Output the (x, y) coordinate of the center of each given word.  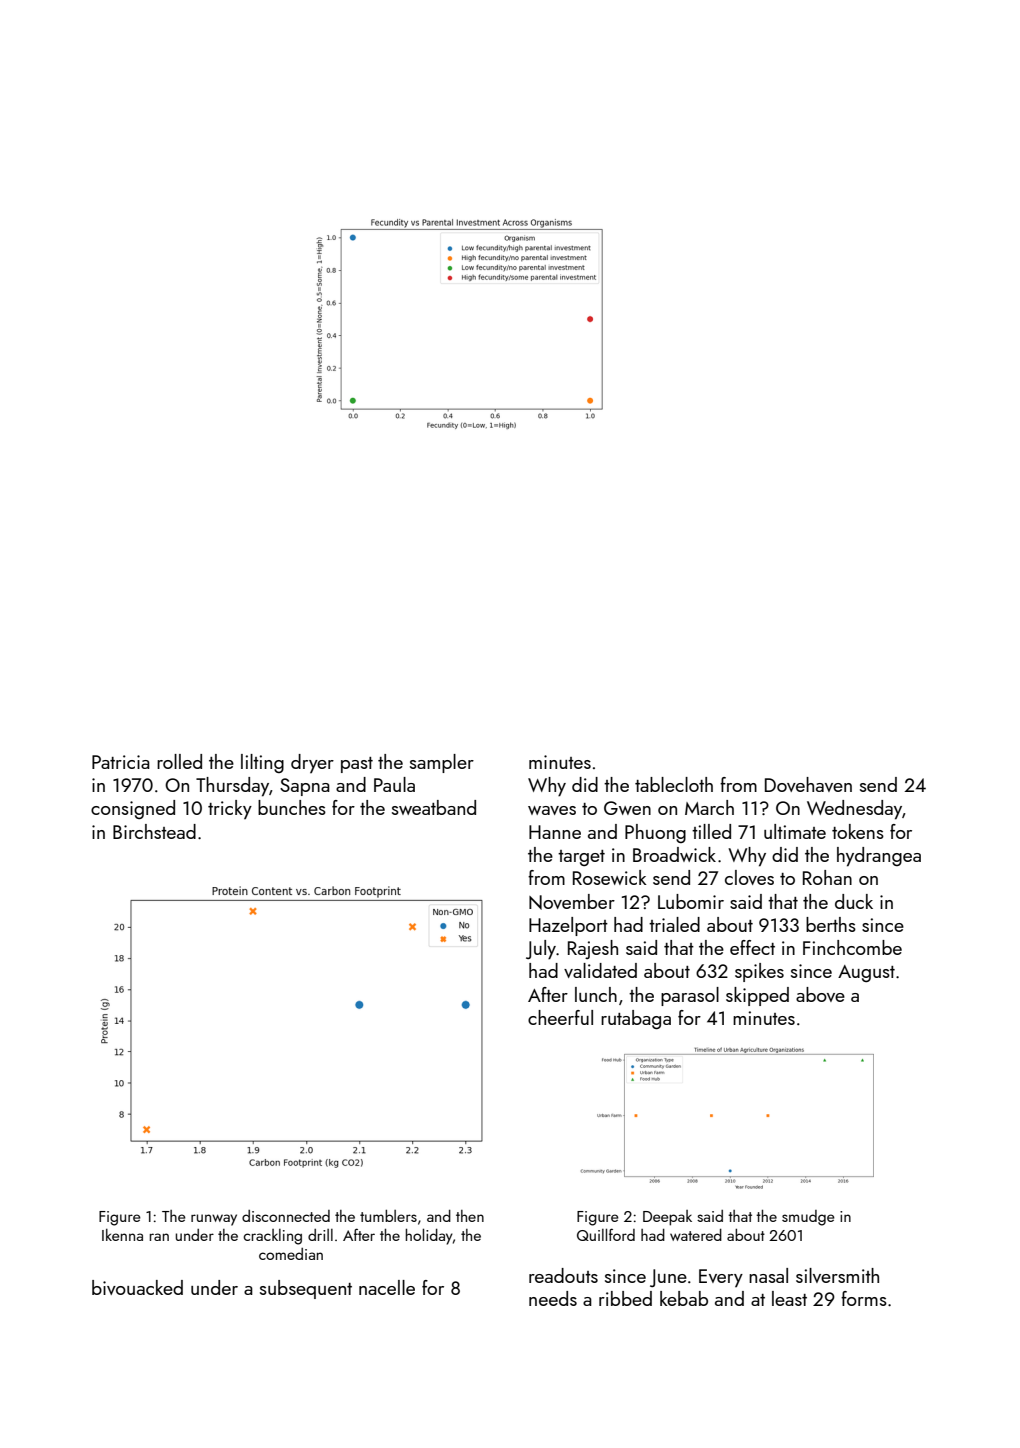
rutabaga (636, 1019)
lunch (596, 994)
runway (214, 1220)
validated (600, 970)
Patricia (121, 762)
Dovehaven (808, 784)
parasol (690, 996)
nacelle (387, 1287)
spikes (759, 972)
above (820, 994)
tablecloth (674, 784)
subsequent (306, 1289)
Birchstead (154, 831)
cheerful (560, 1017)
